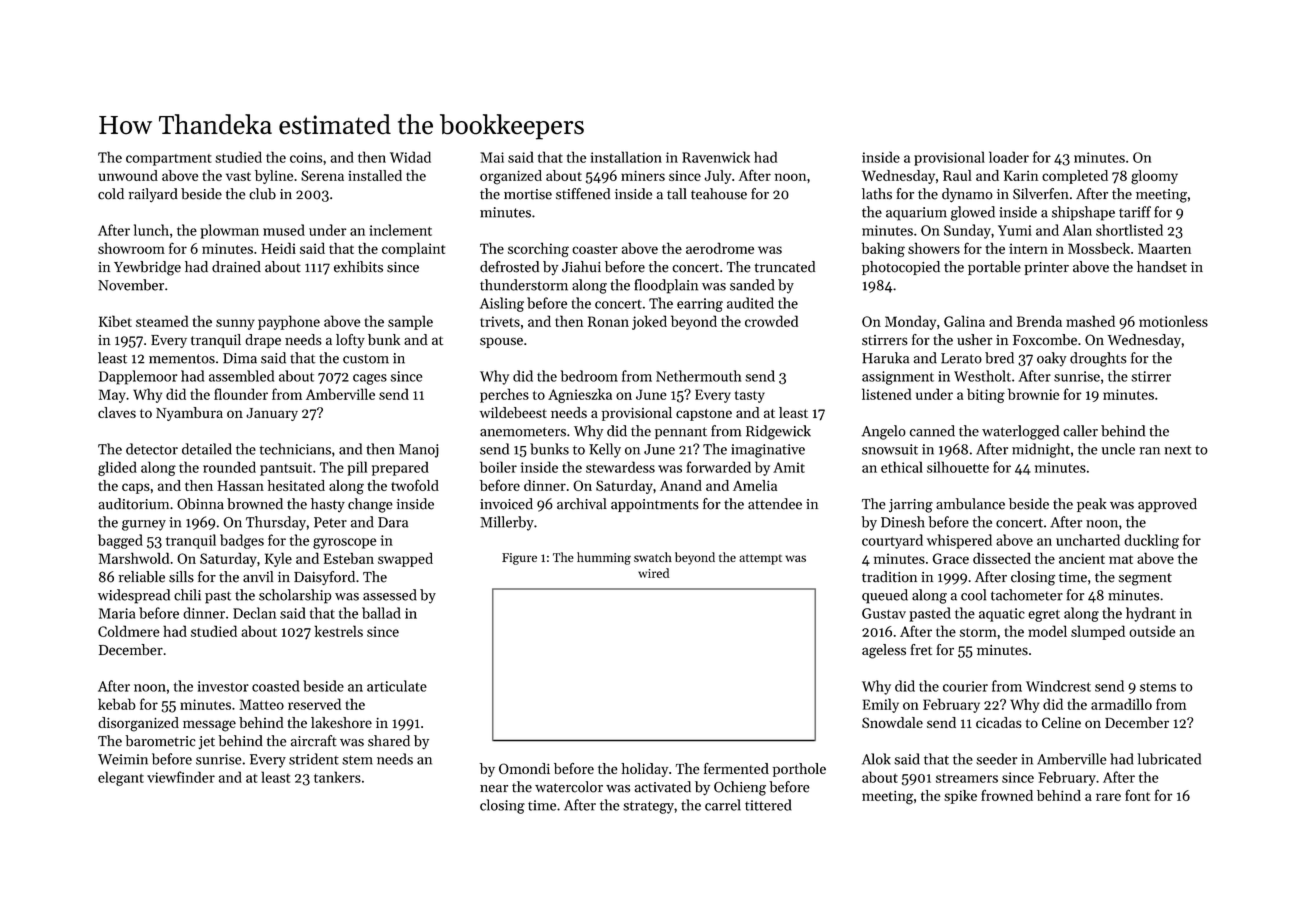 The width and height of the page is (1308, 924). What do you see at coordinates (524, 768) in the page?
I see `Omondi` at bounding box center [524, 768].
